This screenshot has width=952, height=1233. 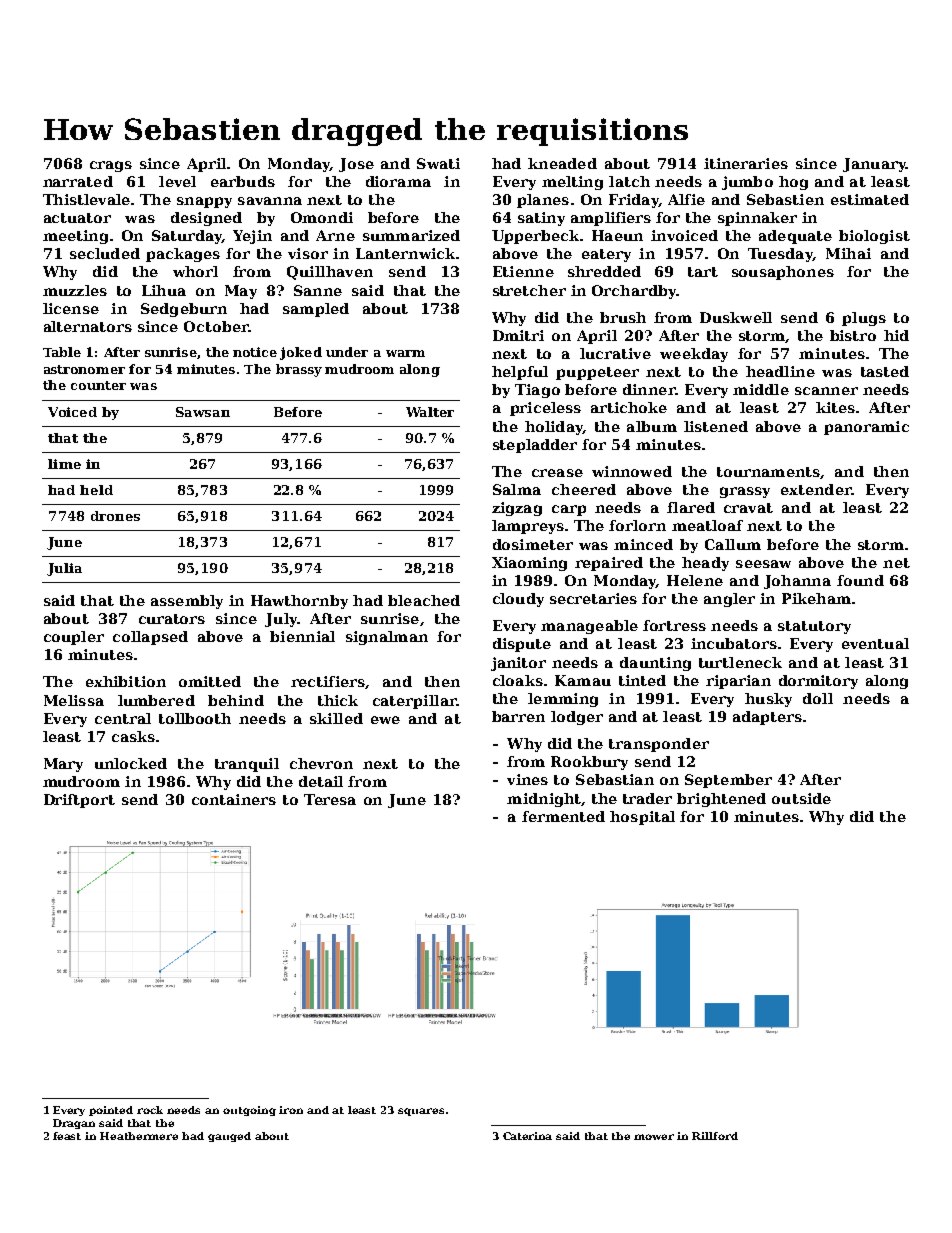 What do you see at coordinates (527, 1136) in the screenshot?
I see `Caterina` at bounding box center [527, 1136].
